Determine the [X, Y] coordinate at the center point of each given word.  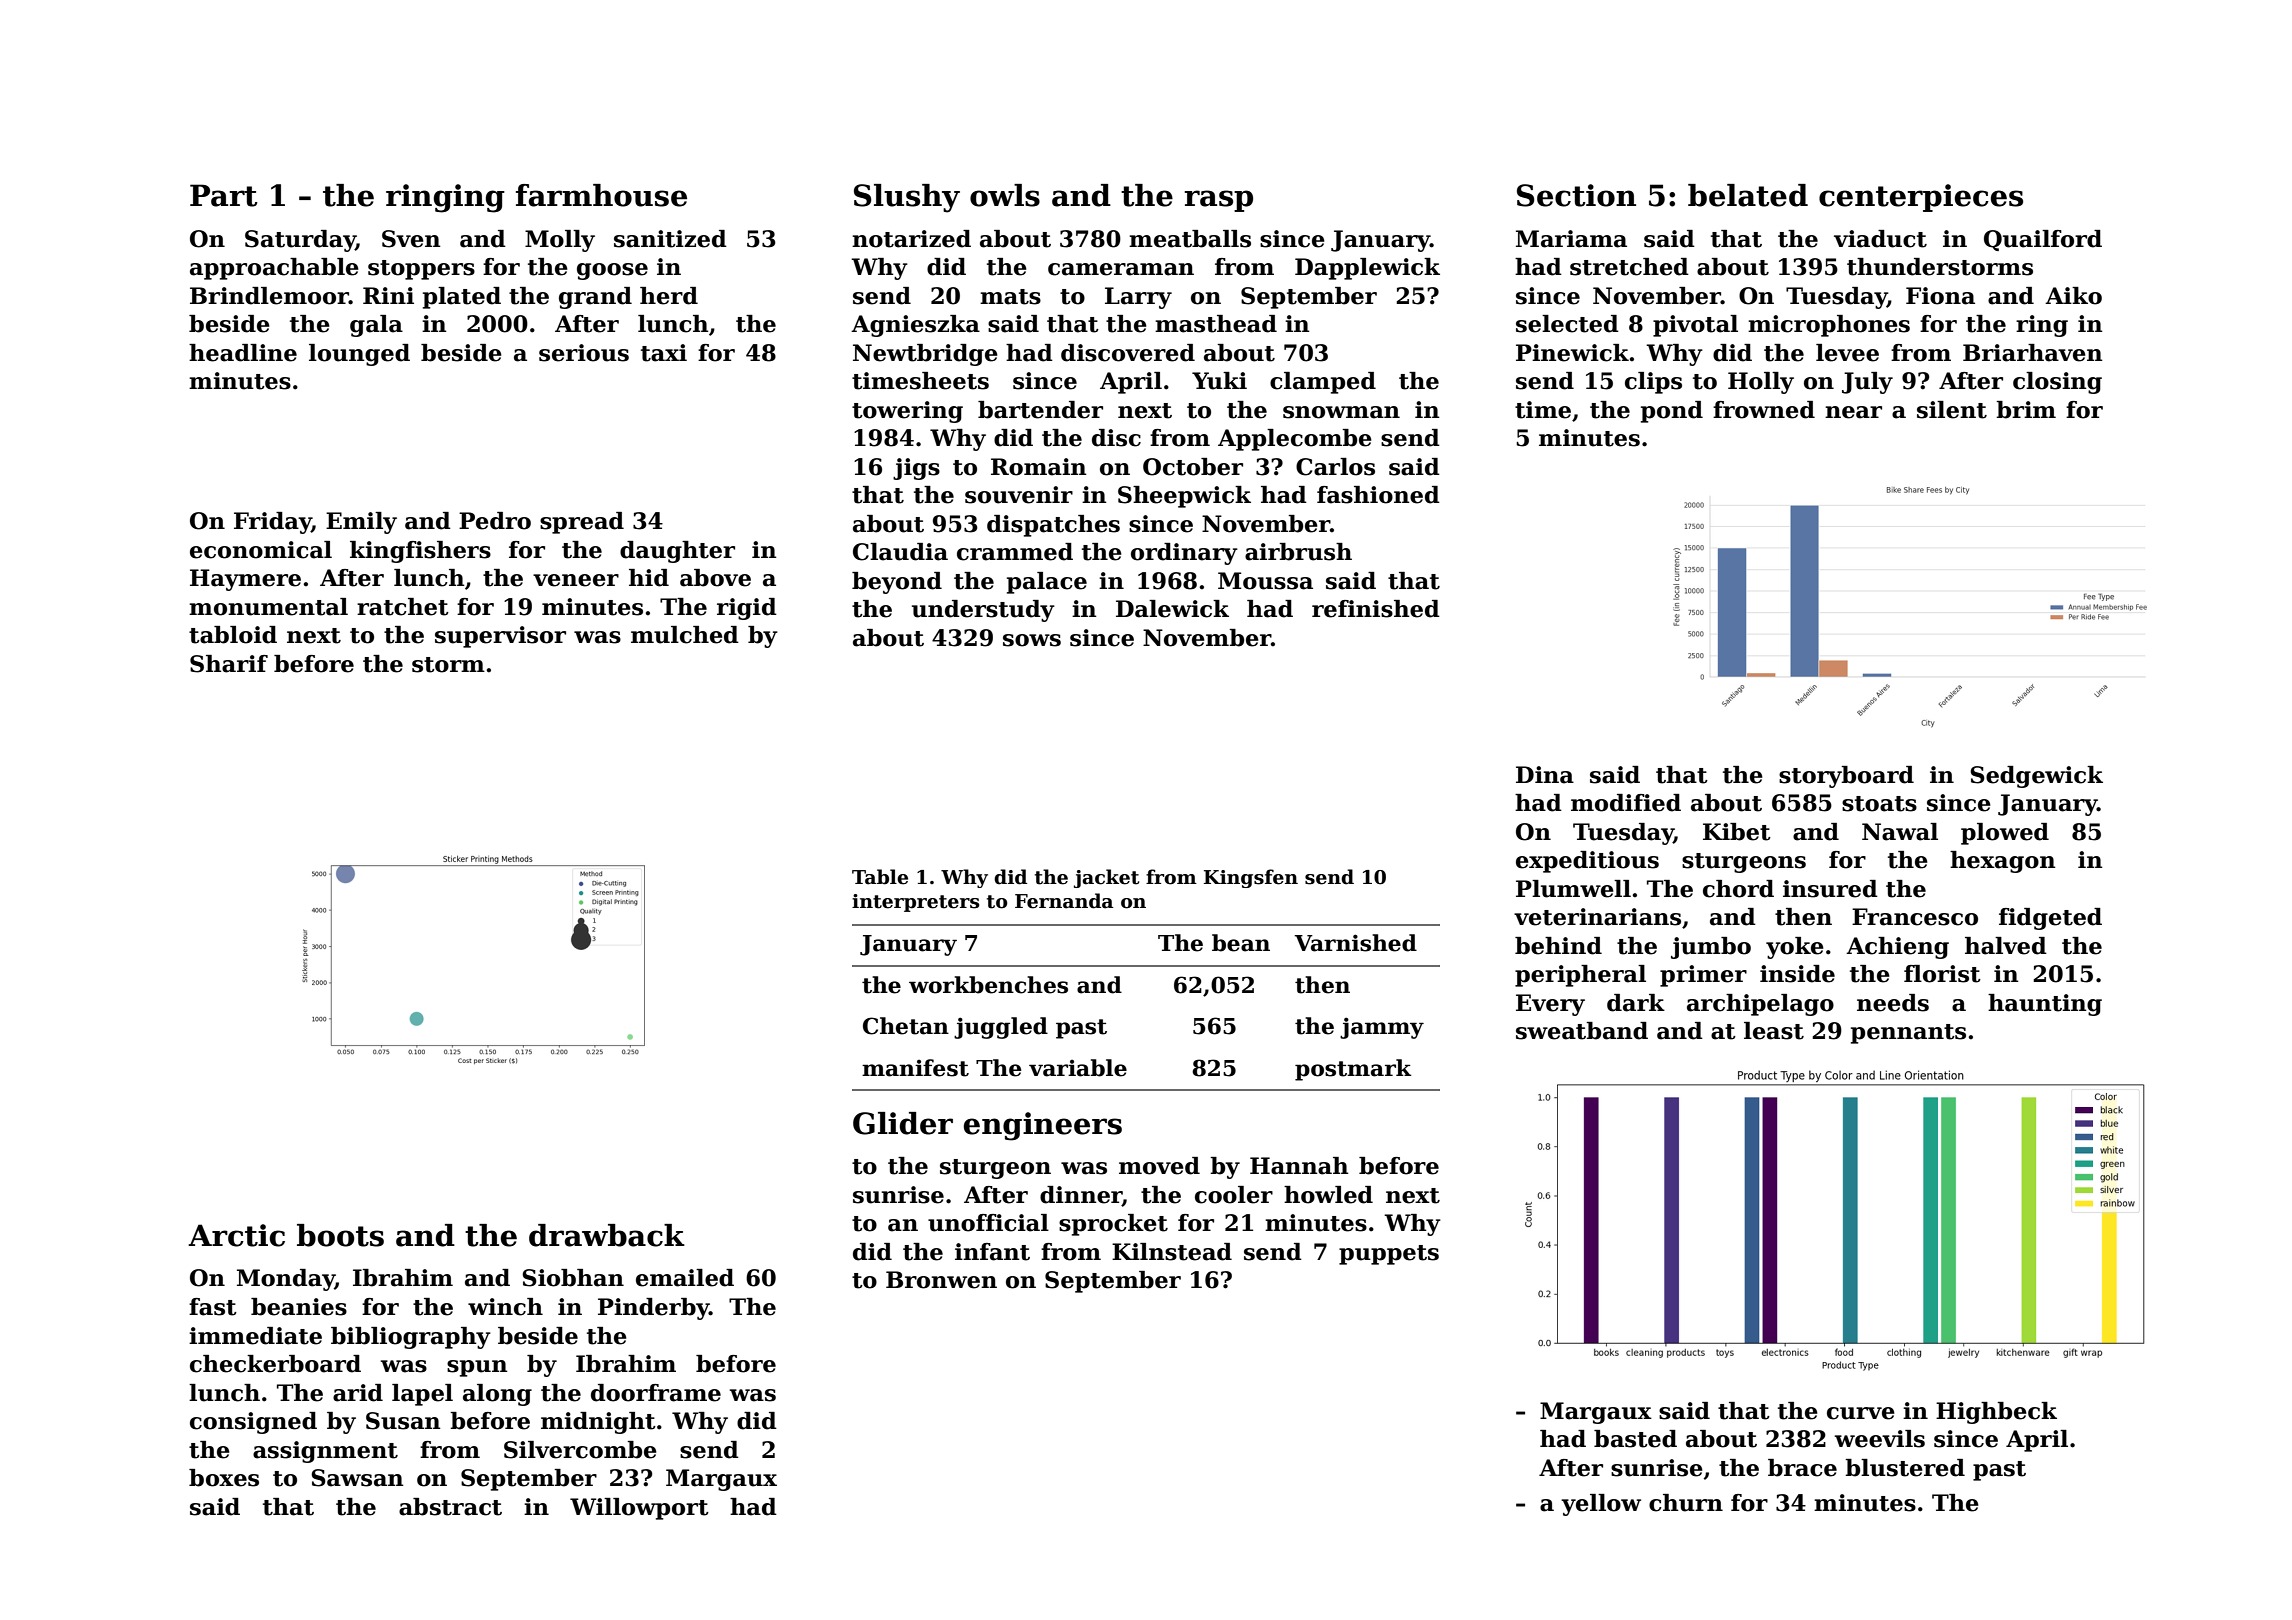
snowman [1341, 412]
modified [1626, 803]
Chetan [906, 1026]
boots [340, 1235]
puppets [1389, 1255]
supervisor [500, 637]
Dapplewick [1367, 269]
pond [1672, 412]
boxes [224, 1478]
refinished [1376, 609]
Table [880, 877]
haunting [2045, 1005]
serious [584, 353]
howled [1328, 1195]
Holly [1761, 383]
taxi [664, 353]
